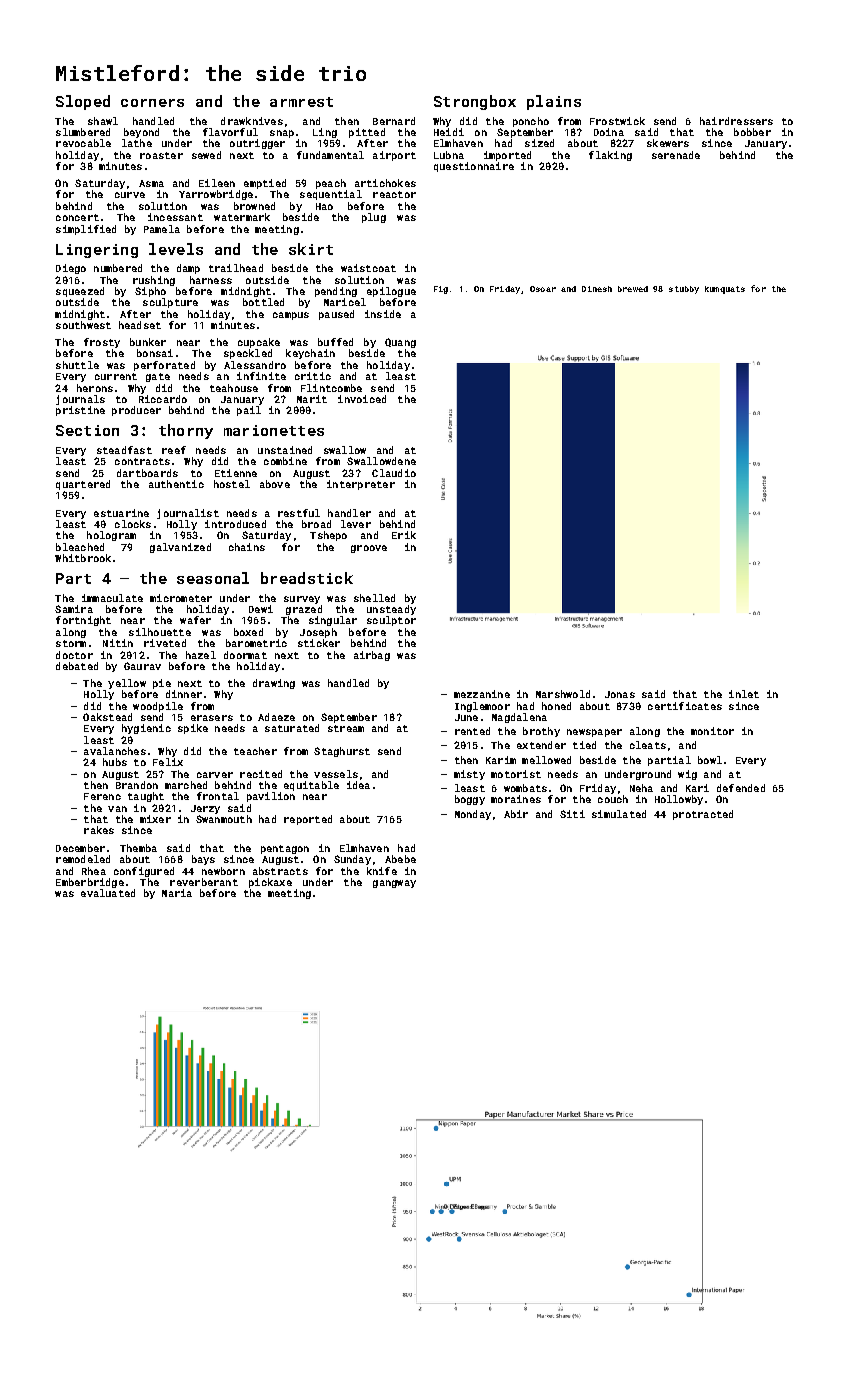 The width and height of the page is (849, 1400). What do you see at coordinates (301, 102) in the page?
I see `armrest` at bounding box center [301, 102].
